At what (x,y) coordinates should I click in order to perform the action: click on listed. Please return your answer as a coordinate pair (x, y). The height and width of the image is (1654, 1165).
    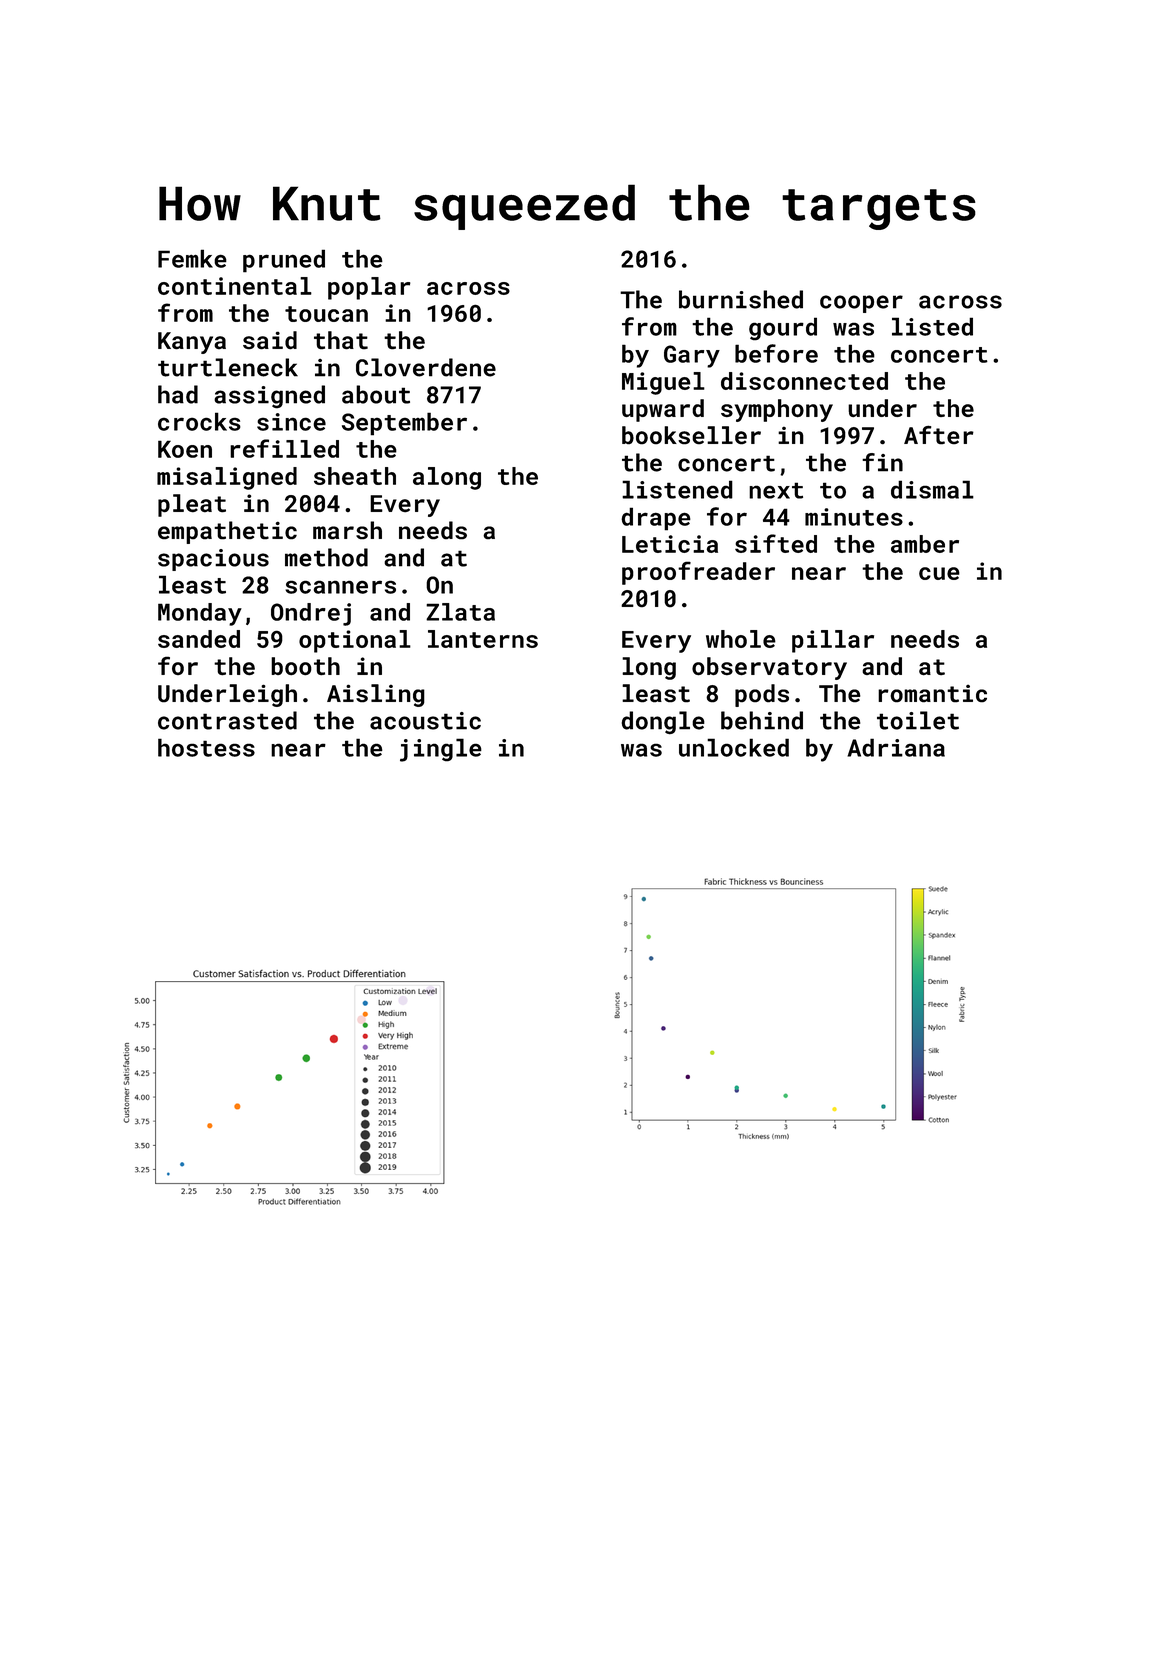
    Looking at the image, I should click on (932, 326).
